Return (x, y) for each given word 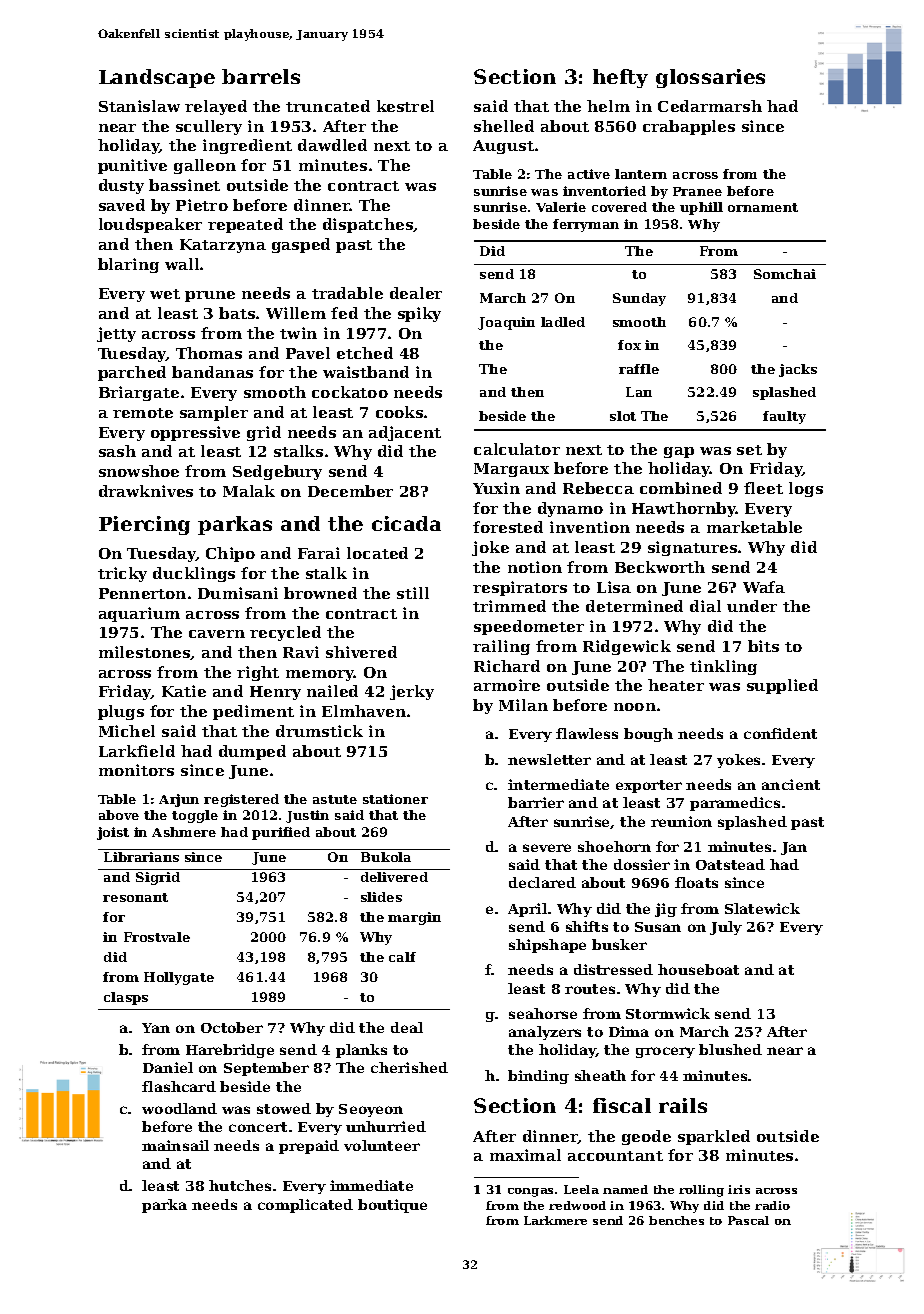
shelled (504, 126)
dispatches (368, 225)
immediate (371, 1185)
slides (381, 897)
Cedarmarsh (710, 106)
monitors (136, 770)
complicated (305, 1206)
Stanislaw (139, 106)
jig (666, 910)
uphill (701, 208)
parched (132, 373)
